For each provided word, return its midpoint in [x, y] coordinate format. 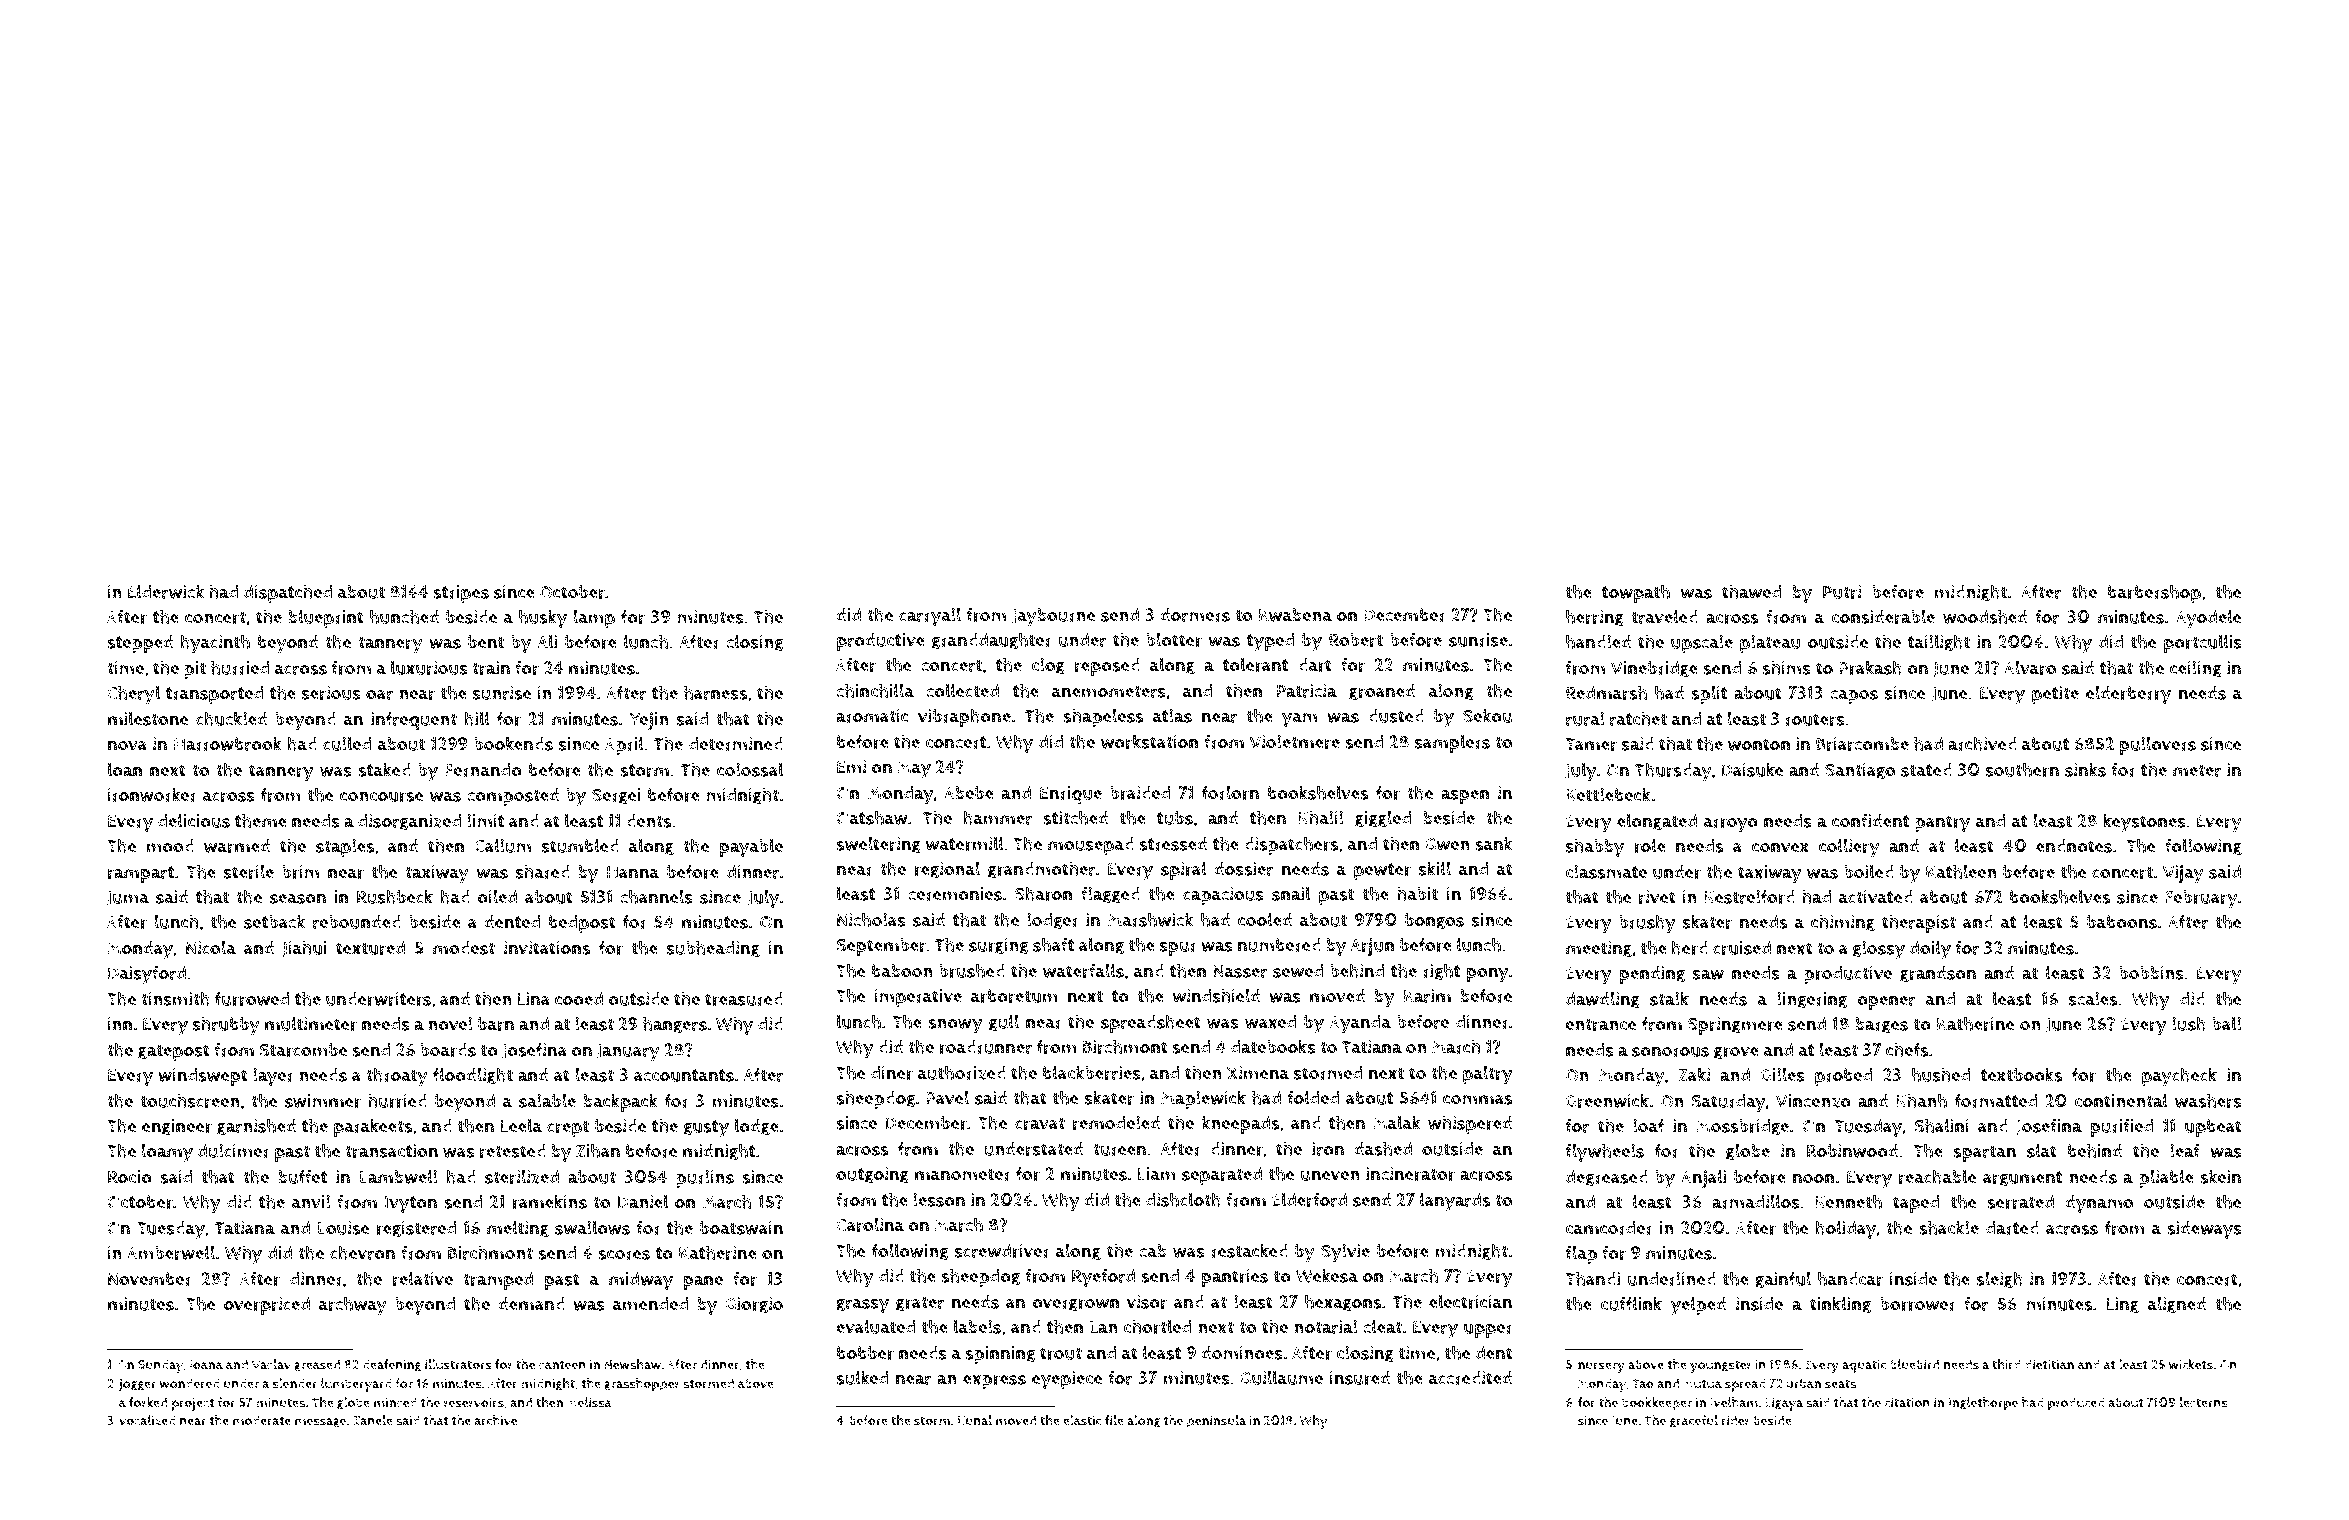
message [320, 1423]
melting [518, 1229]
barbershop [2154, 593]
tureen [1119, 1149]
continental [2121, 1100]
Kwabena [1295, 615]
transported [214, 695]
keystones [2145, 823]
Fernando [483, 770]
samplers [1452, 743]
